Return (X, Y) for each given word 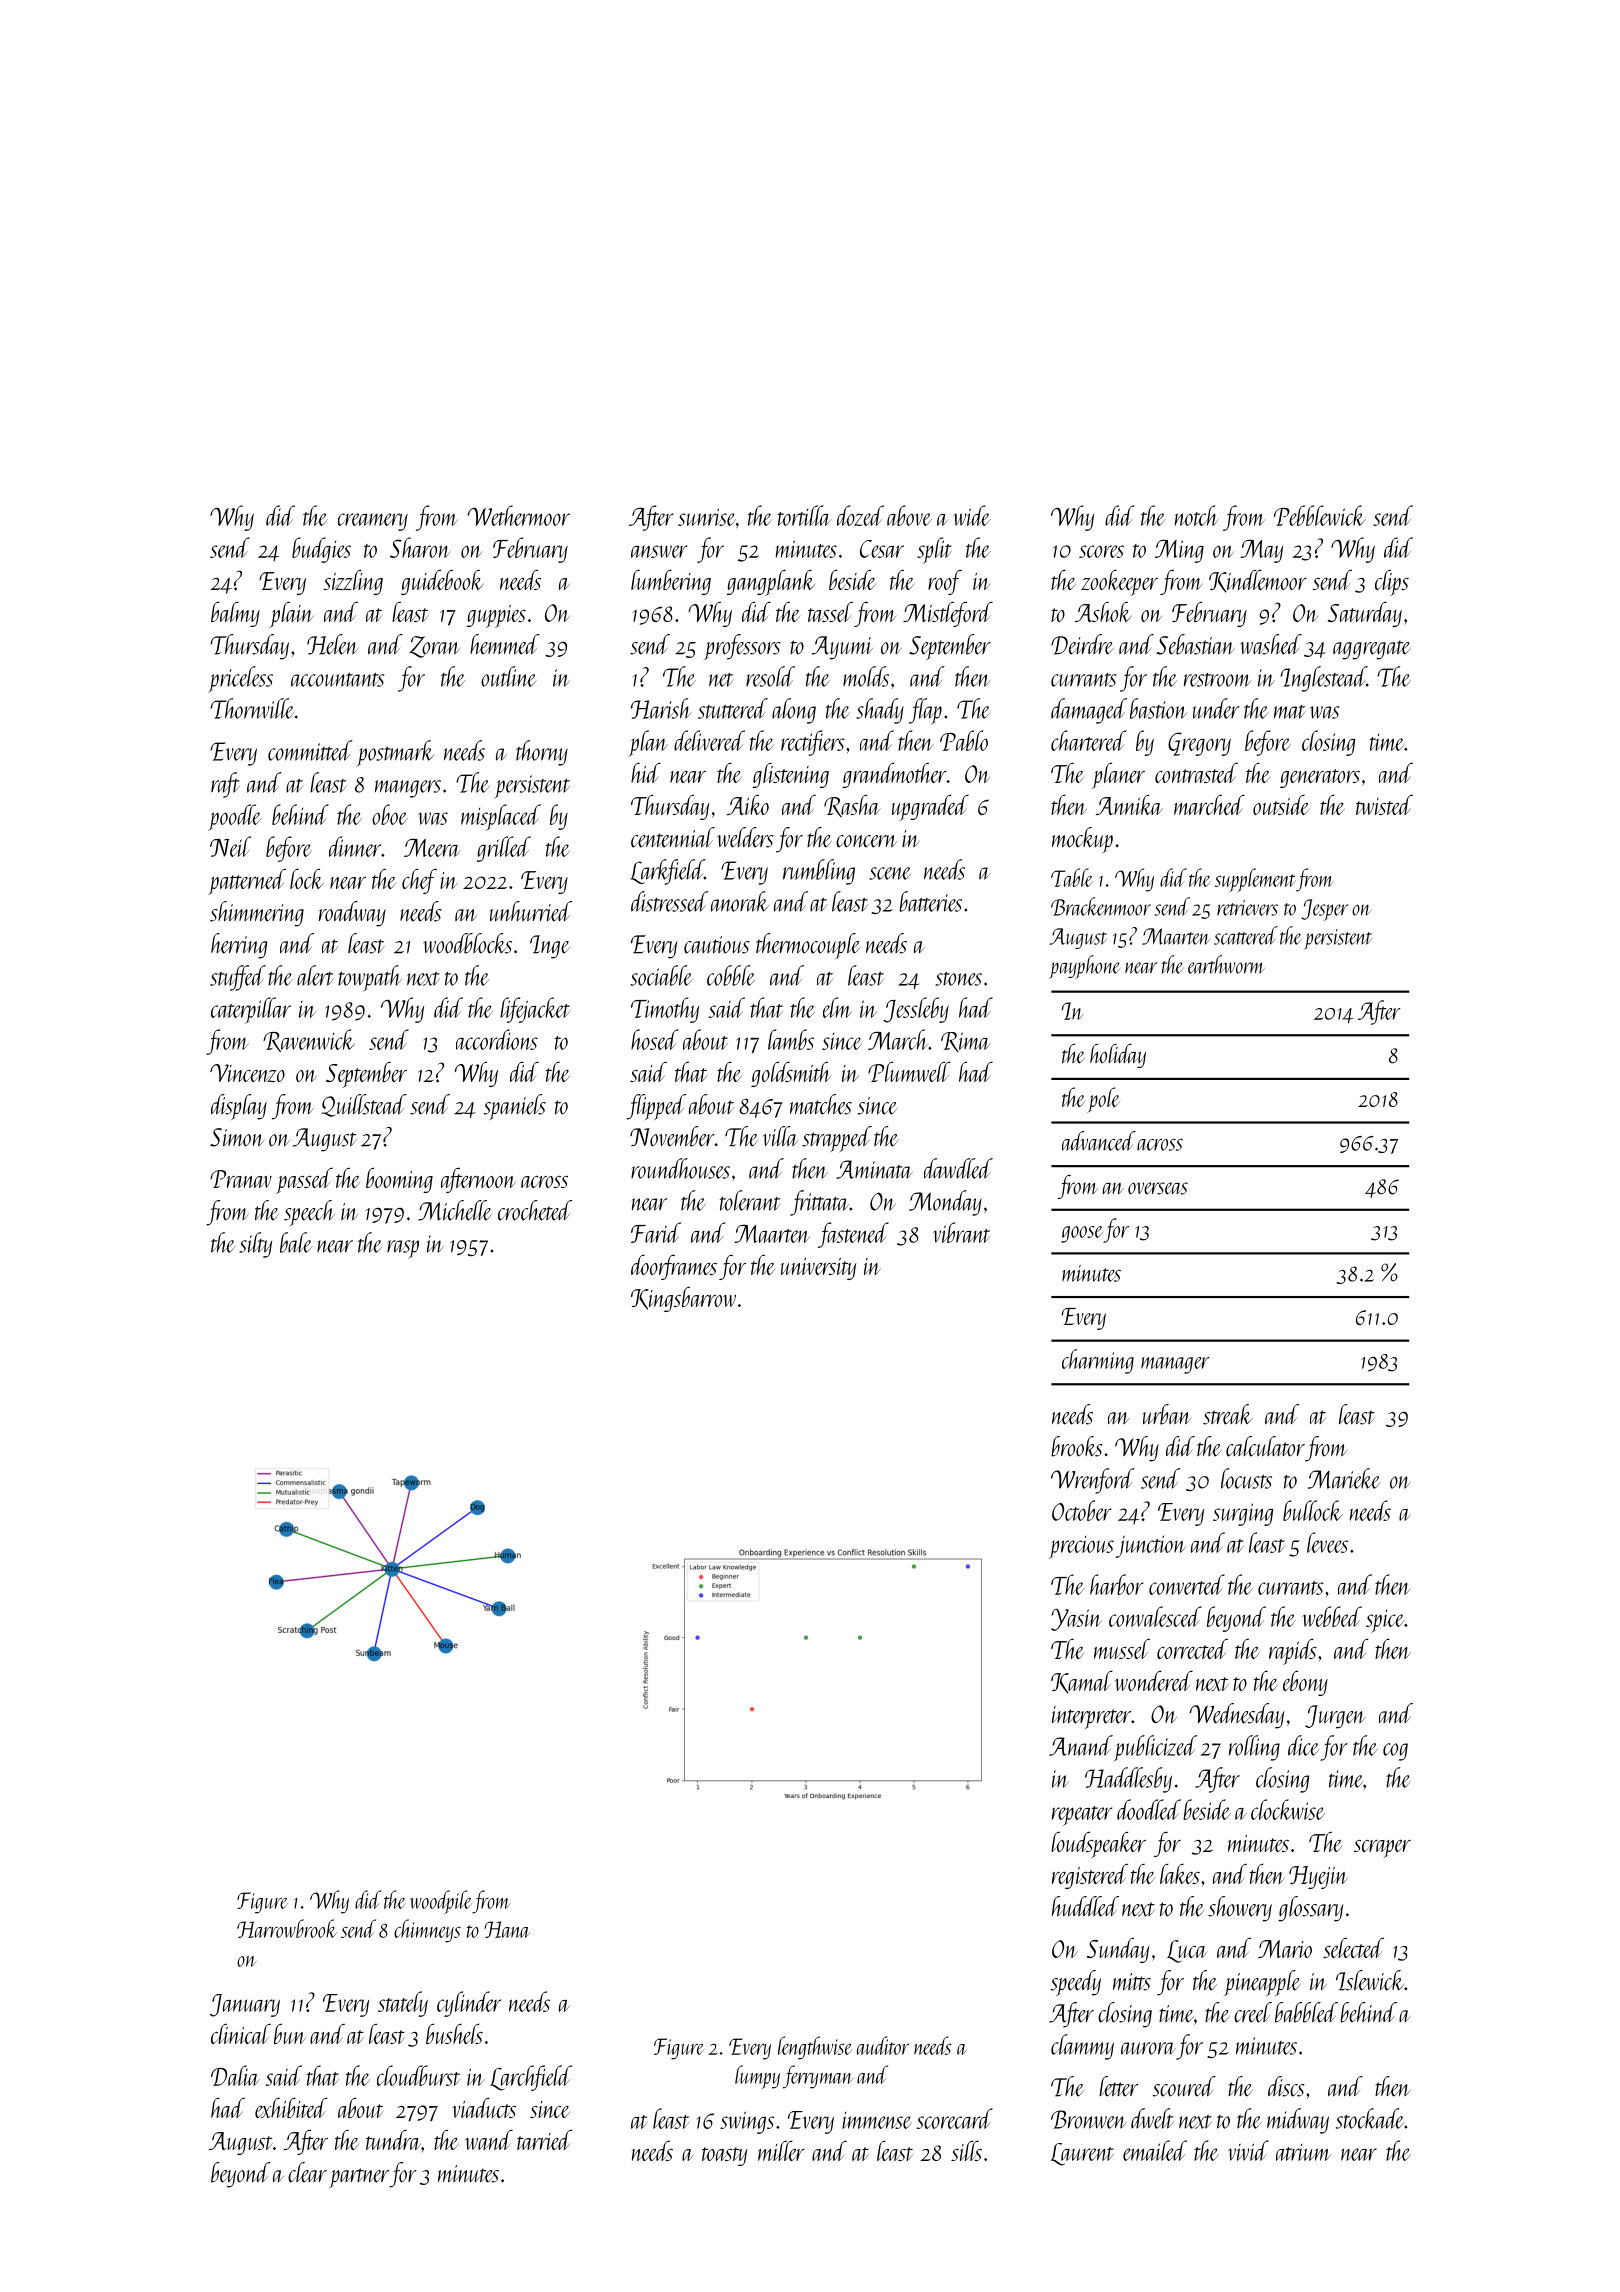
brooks (1077, 1446)
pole (1103, 1100)
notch (1197, 515)
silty (255, 1245)
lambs (791, 1039)
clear (307, 2172)
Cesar (882, 549)
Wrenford (1093, 1481)
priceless (240, 679)
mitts (1132, 1982)
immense (877, 2120)
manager (1175, 1365)
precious (1081, 1547)
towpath (370, 978)
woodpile (441, 1902)
